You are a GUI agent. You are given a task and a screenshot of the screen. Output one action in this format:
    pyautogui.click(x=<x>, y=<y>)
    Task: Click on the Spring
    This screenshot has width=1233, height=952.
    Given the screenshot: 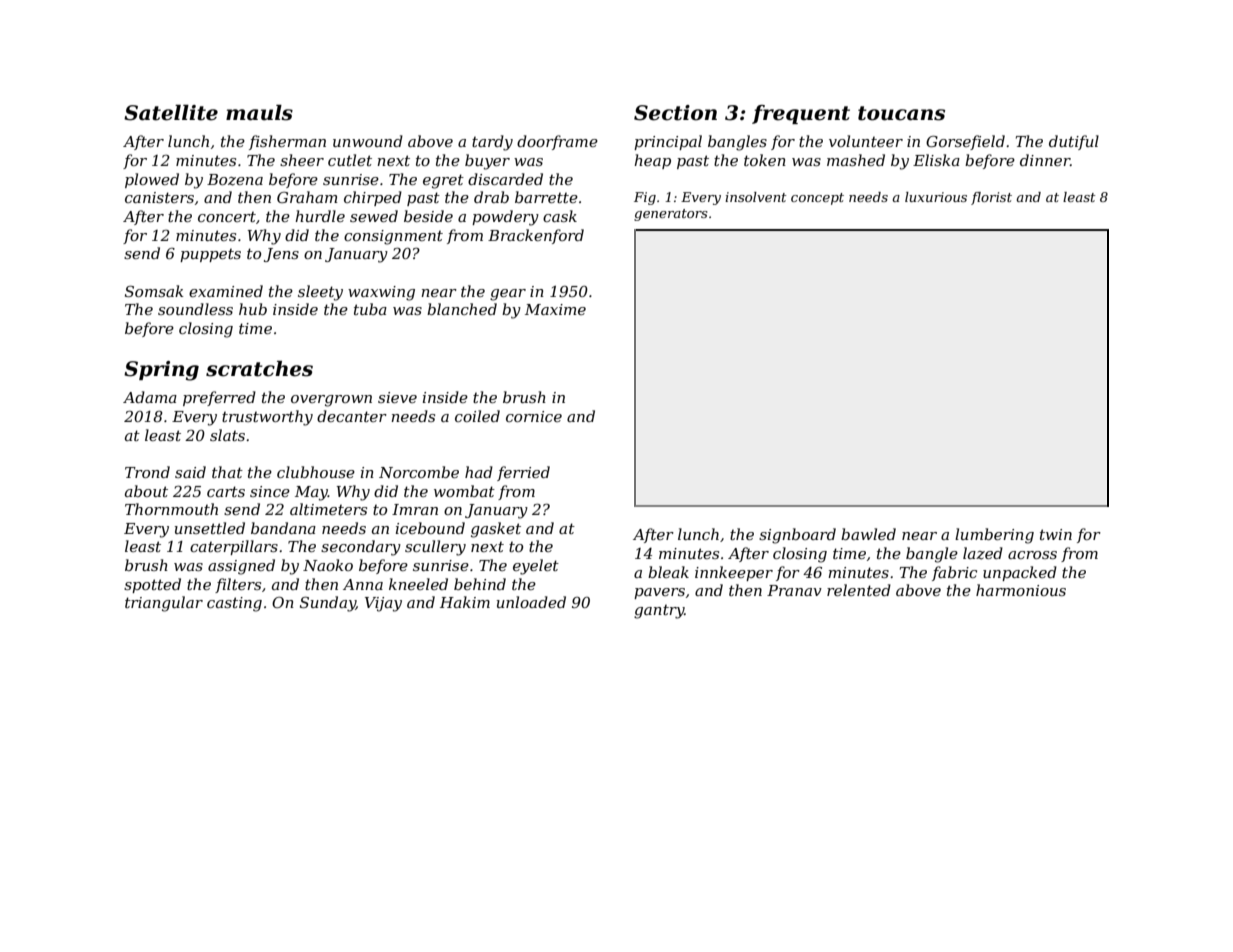 What is the action you would take?
    pyautogui.click(x=161, y=371)
